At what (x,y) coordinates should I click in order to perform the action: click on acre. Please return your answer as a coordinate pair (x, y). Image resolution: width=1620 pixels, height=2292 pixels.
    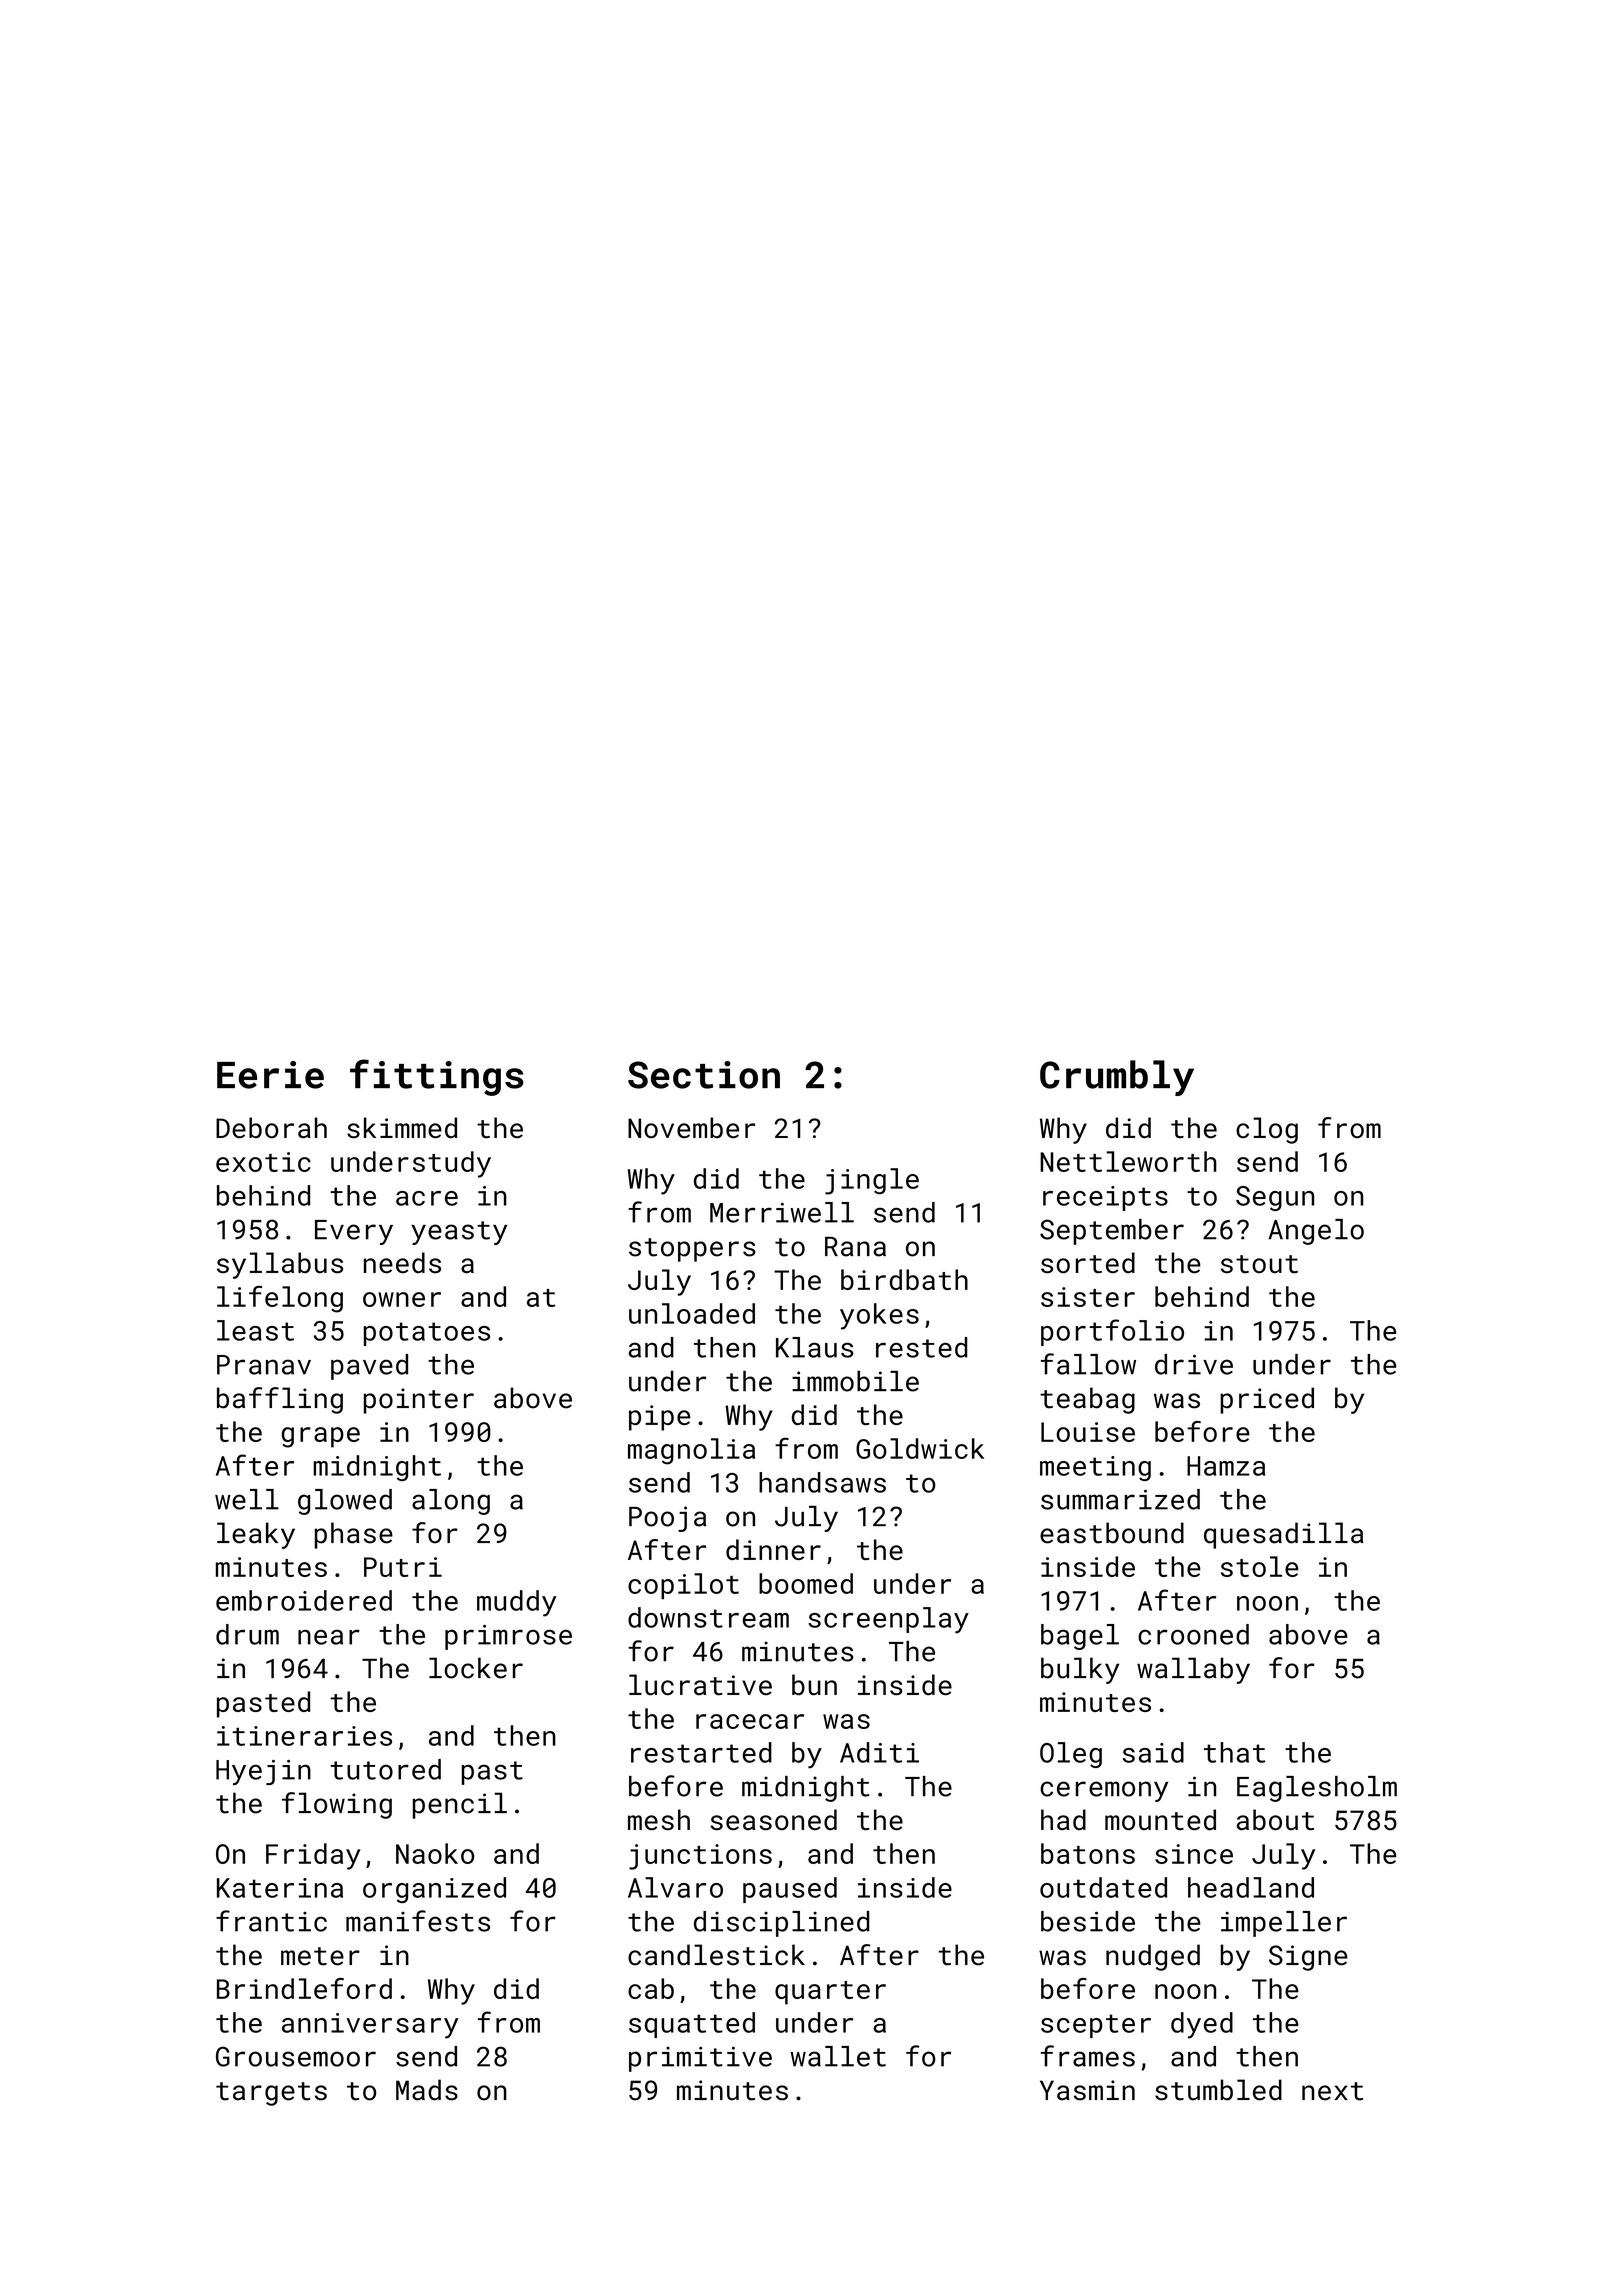
    Looking at the image, I should click on (427, 1198).
